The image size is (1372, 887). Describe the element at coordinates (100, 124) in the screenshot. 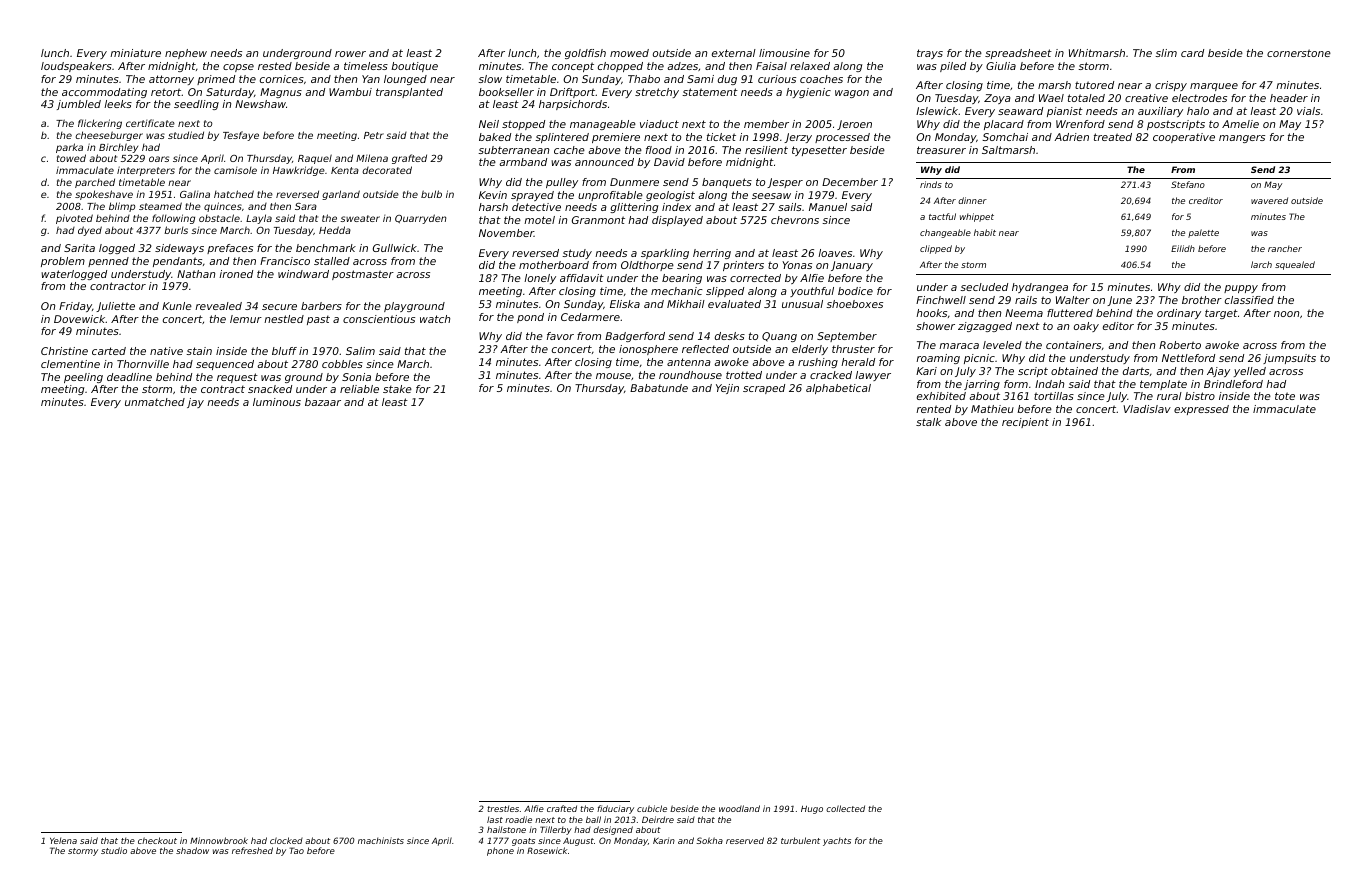

I see `flickering` at that location.
